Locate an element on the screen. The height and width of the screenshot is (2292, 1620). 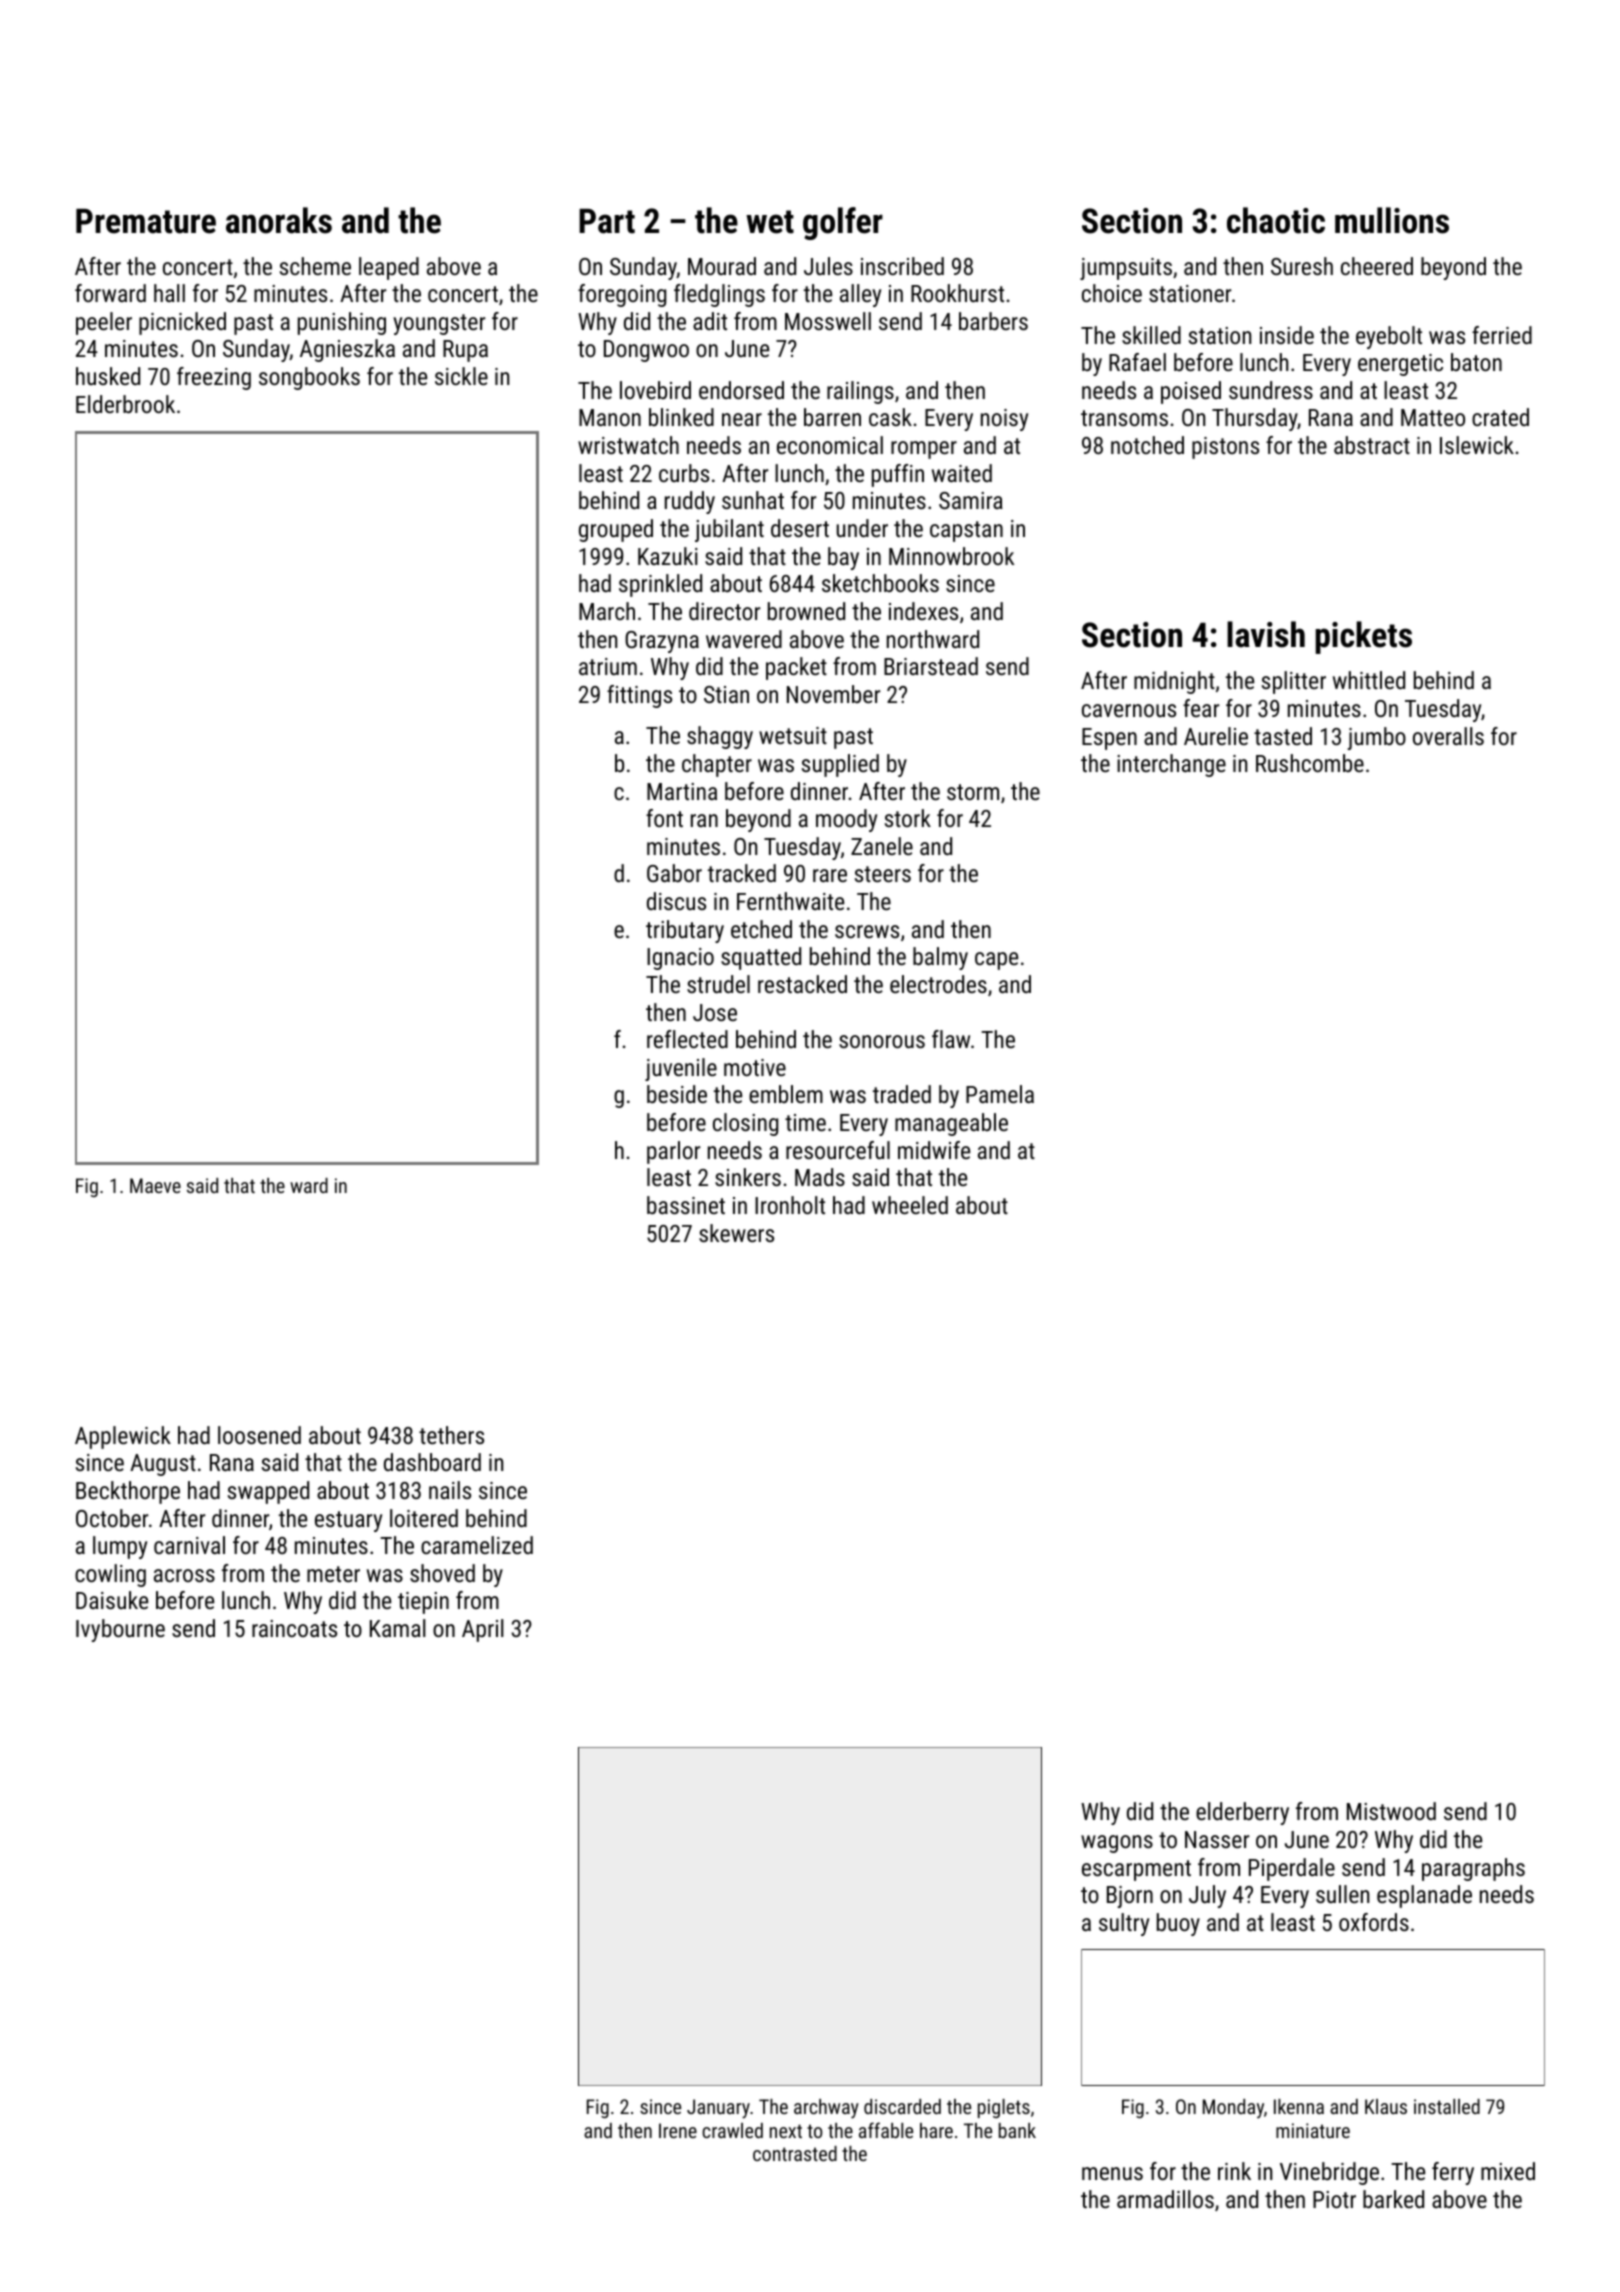
golfer is located at coordinates (843, 223).
